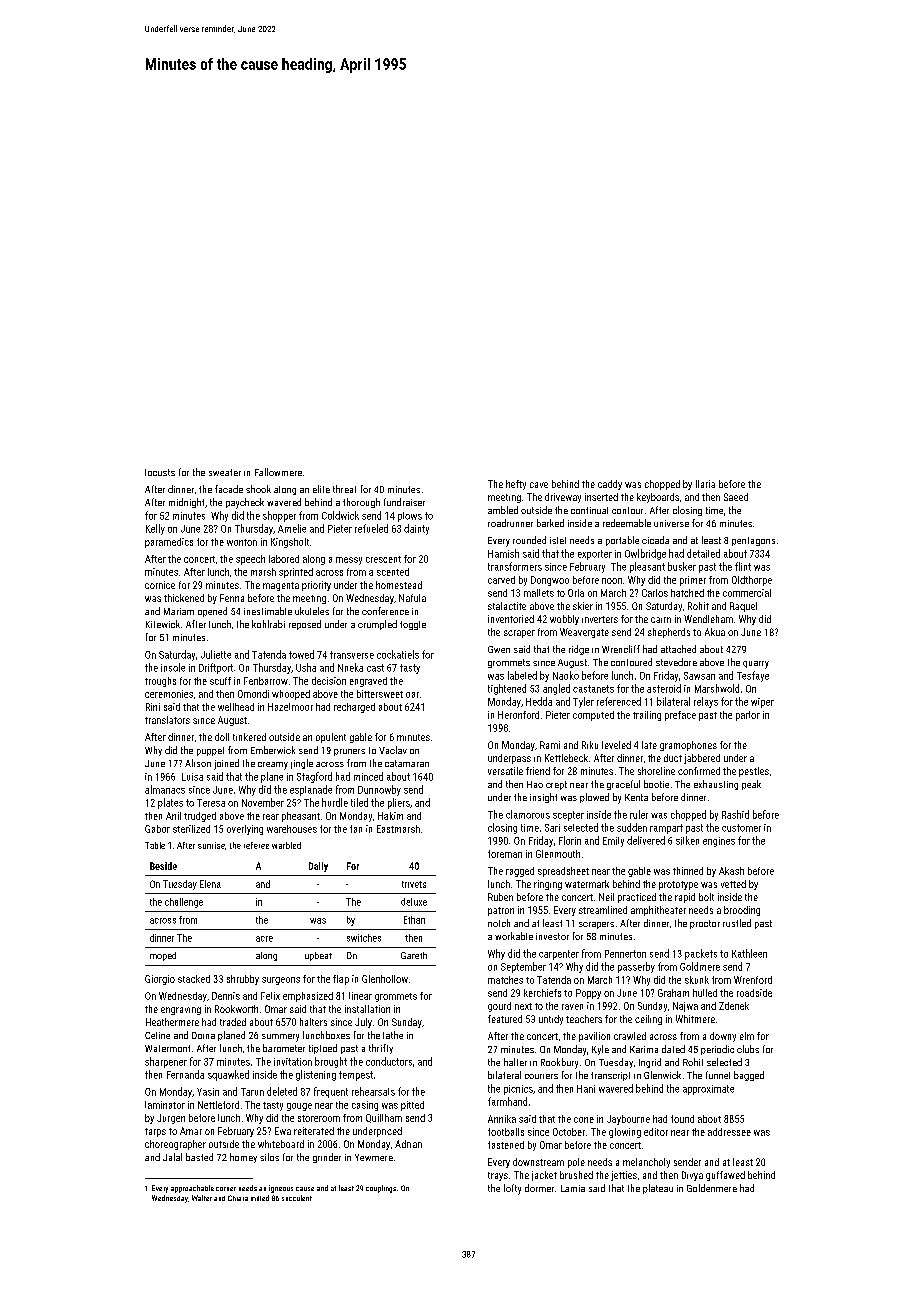 This screenshot has width=924, height=1314. What do you see at coordinates (153, 707) in the screenshot?
I see `Rini` at bounding box center [153, 707].
